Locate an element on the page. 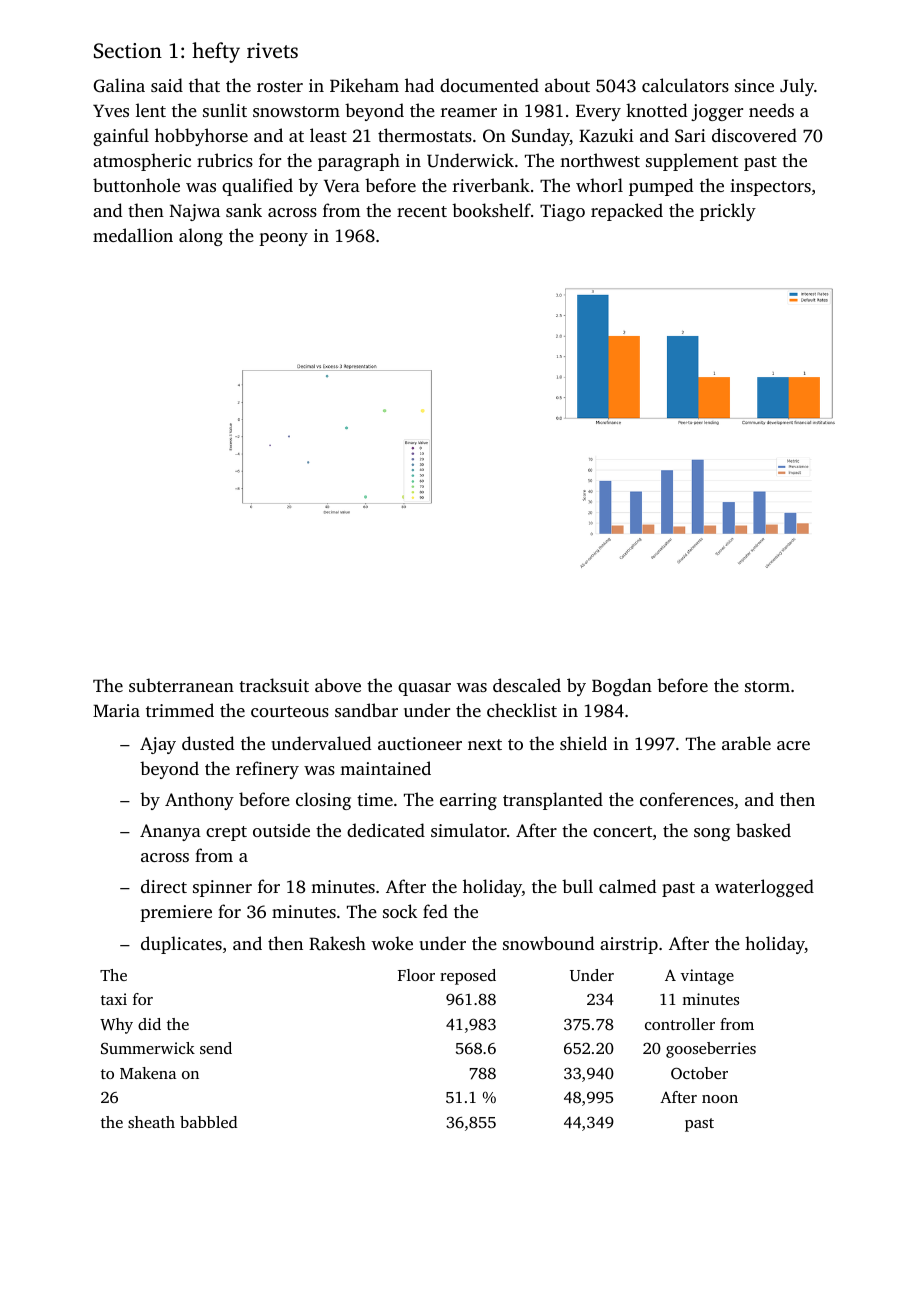 The image size is (924, 1308). documented is located at coordinates (489, 85).
